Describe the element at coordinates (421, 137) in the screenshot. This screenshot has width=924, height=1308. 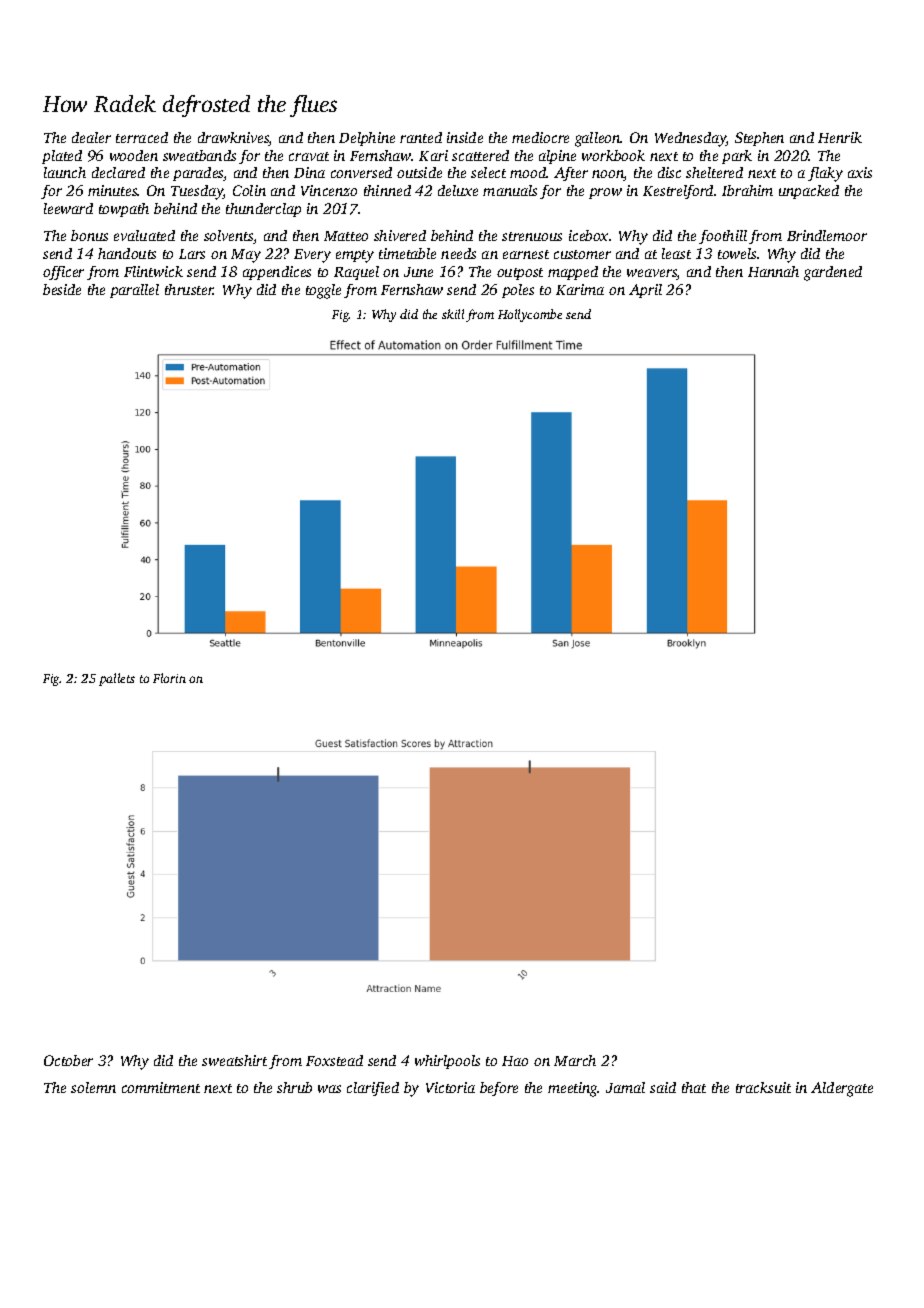
I see `ranted` at that location.
